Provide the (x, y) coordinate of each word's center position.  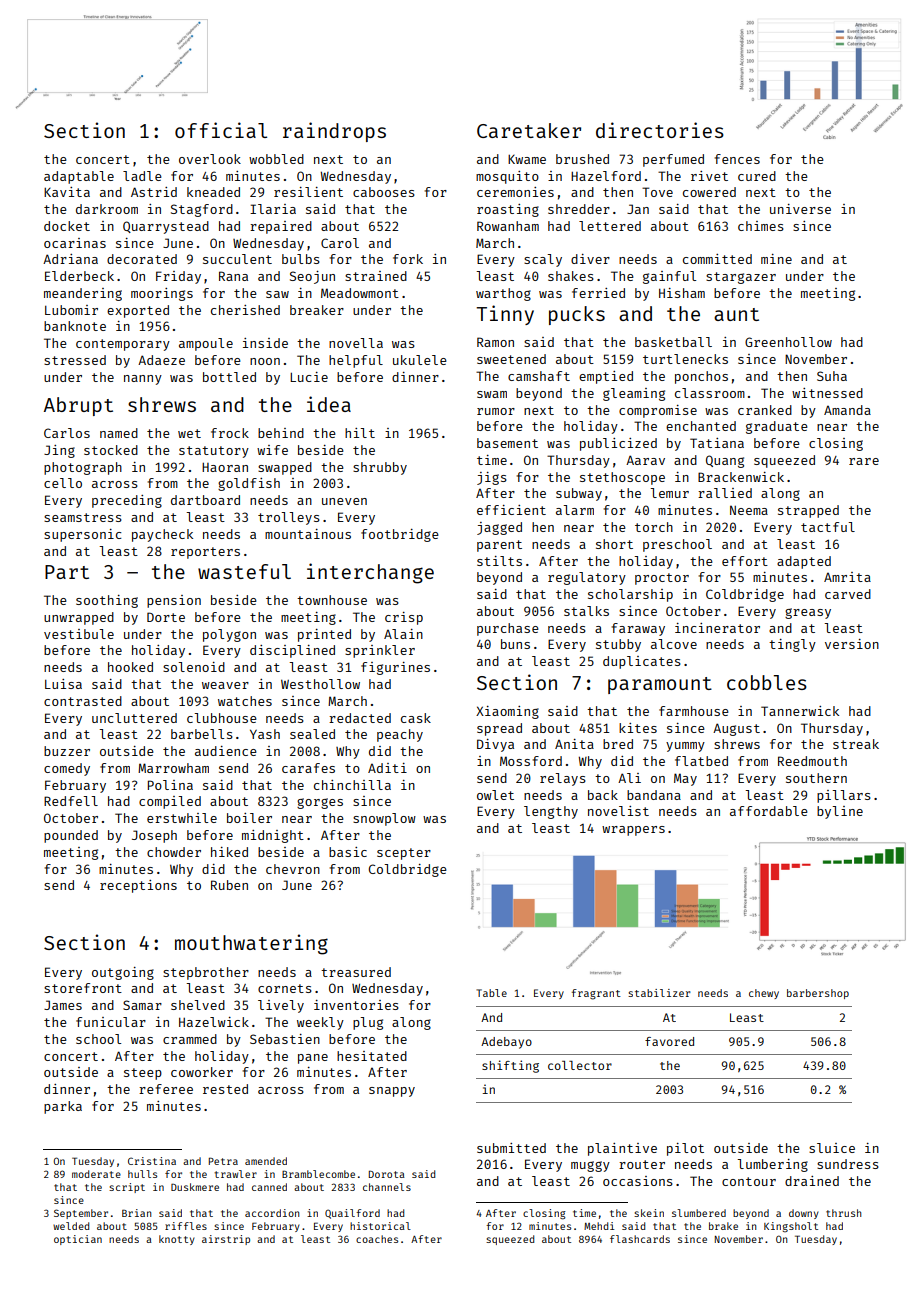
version (852, 644)
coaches (377, 1239)
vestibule (79, 634)
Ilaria (273, 209)
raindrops (334, 132)
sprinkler (380, 651)
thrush (843, 1213)
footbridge (400, 535)
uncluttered (134, 718)
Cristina (152, 1161)
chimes (761, 226)
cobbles (767, 682)
